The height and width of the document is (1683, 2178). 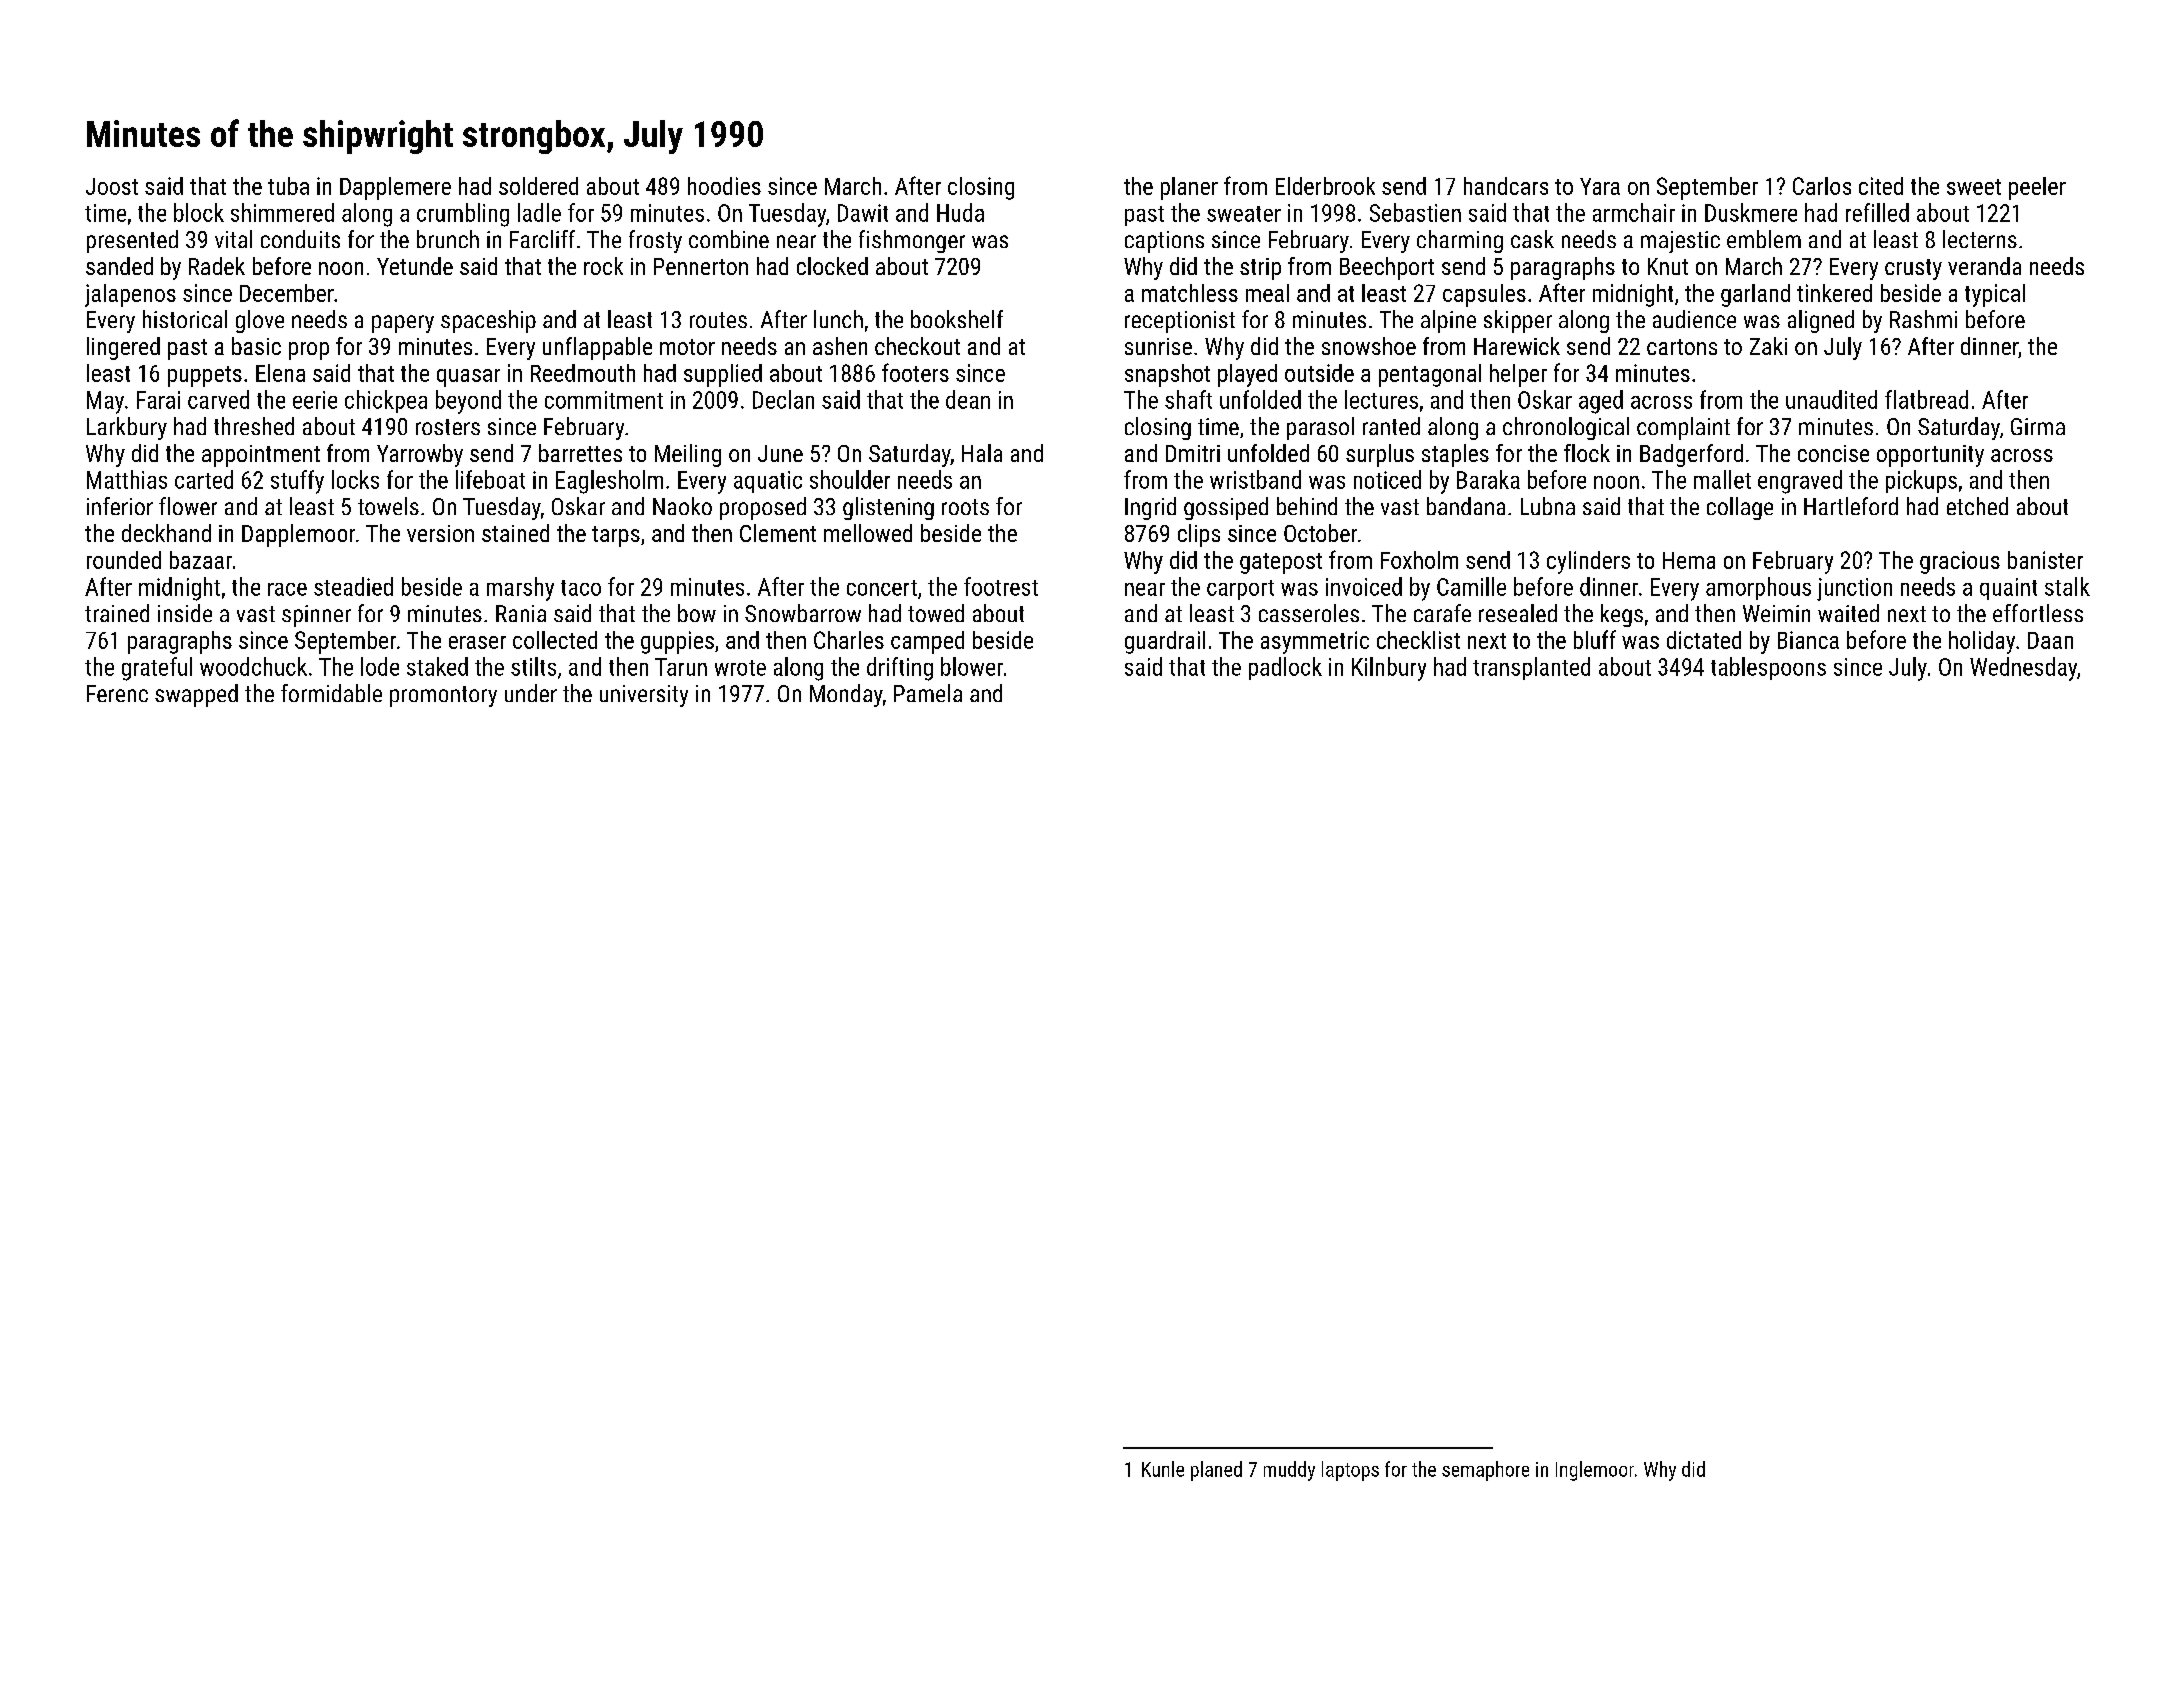 What do you see at coordinates (1834, 293) in the document?
I see `tinkered` at bounding box center [1834, 293].
